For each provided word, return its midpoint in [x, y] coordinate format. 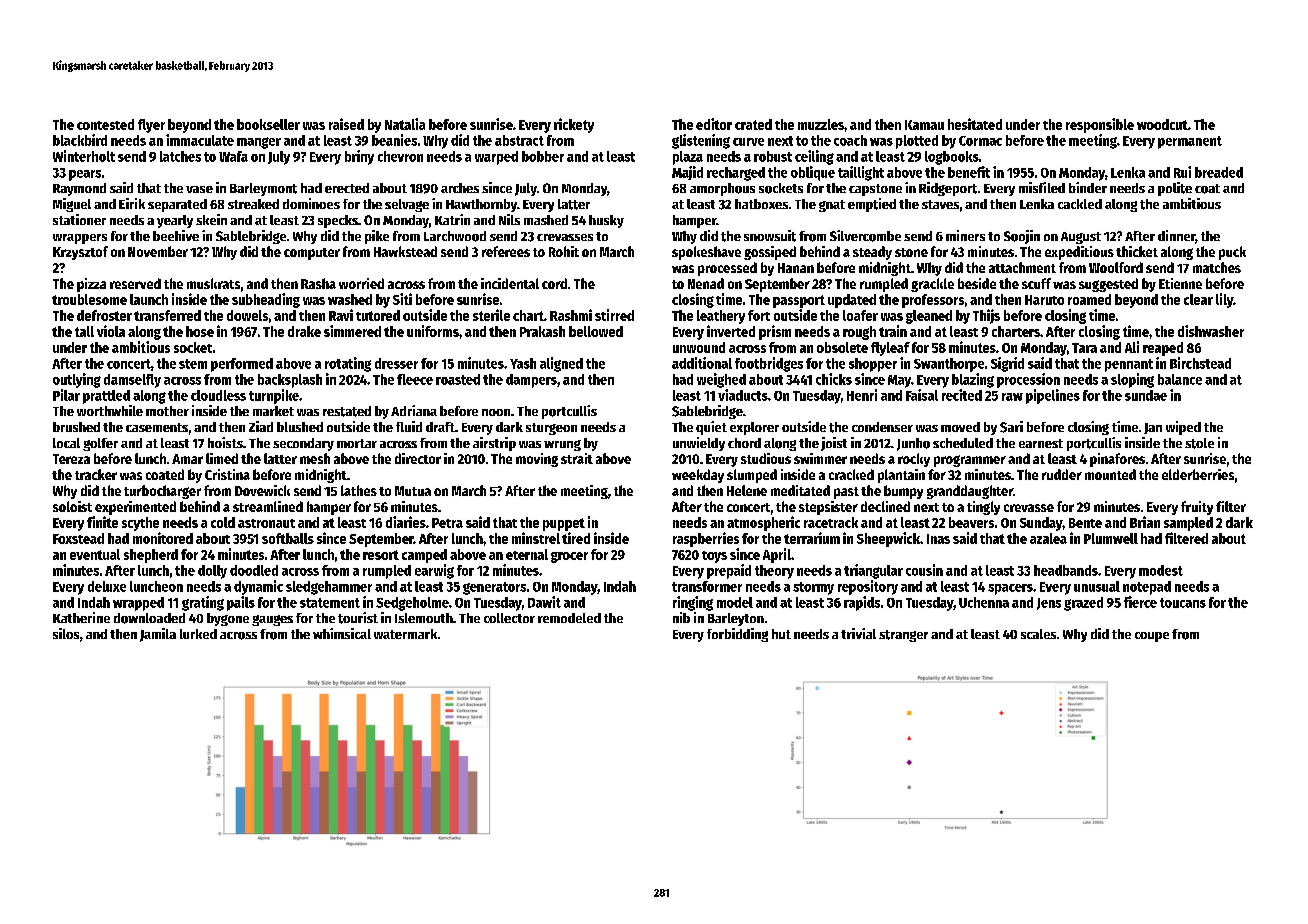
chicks [834, 379]
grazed [1083, 604]
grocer [569, 557]
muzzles [821, 124]
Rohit [564, 251]
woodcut [1162, 124]
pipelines [1053, 396]
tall [84, 331]
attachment [1022, 267]
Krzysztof [80, 253]
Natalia [405, 124]
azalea [1048, 538]
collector [509, 618]
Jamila [158, 635]
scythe [140, 524]
